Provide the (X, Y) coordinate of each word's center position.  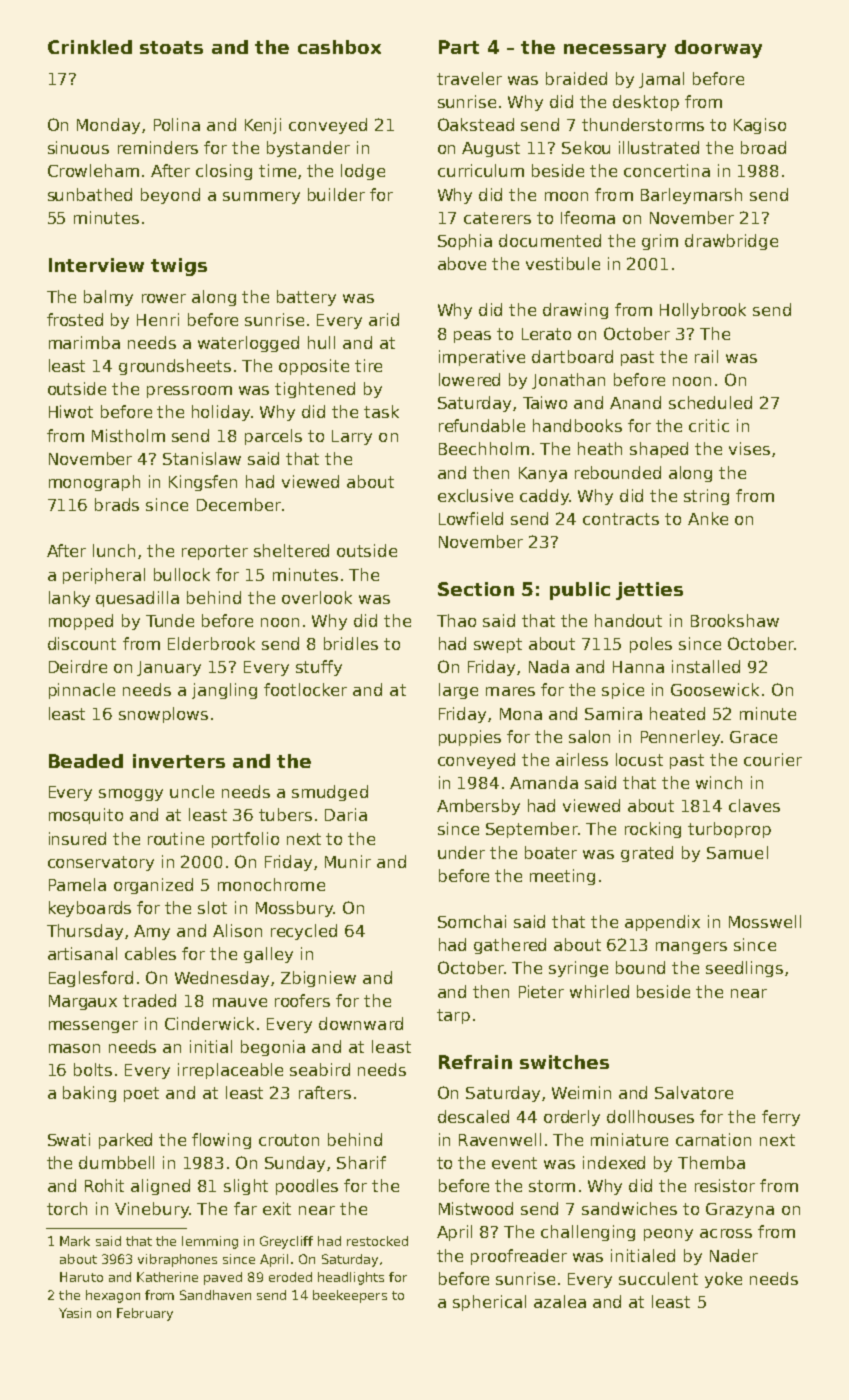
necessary (615, 51)
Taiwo (545, 402)
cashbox (339, 47)
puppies (470, 738)
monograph (94, 483)
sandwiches (629, 1208)
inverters (179, 761)
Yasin (75, 1313)
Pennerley (680, 738)
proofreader (519, 1257)
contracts (621, 519)
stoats (171, 47)
